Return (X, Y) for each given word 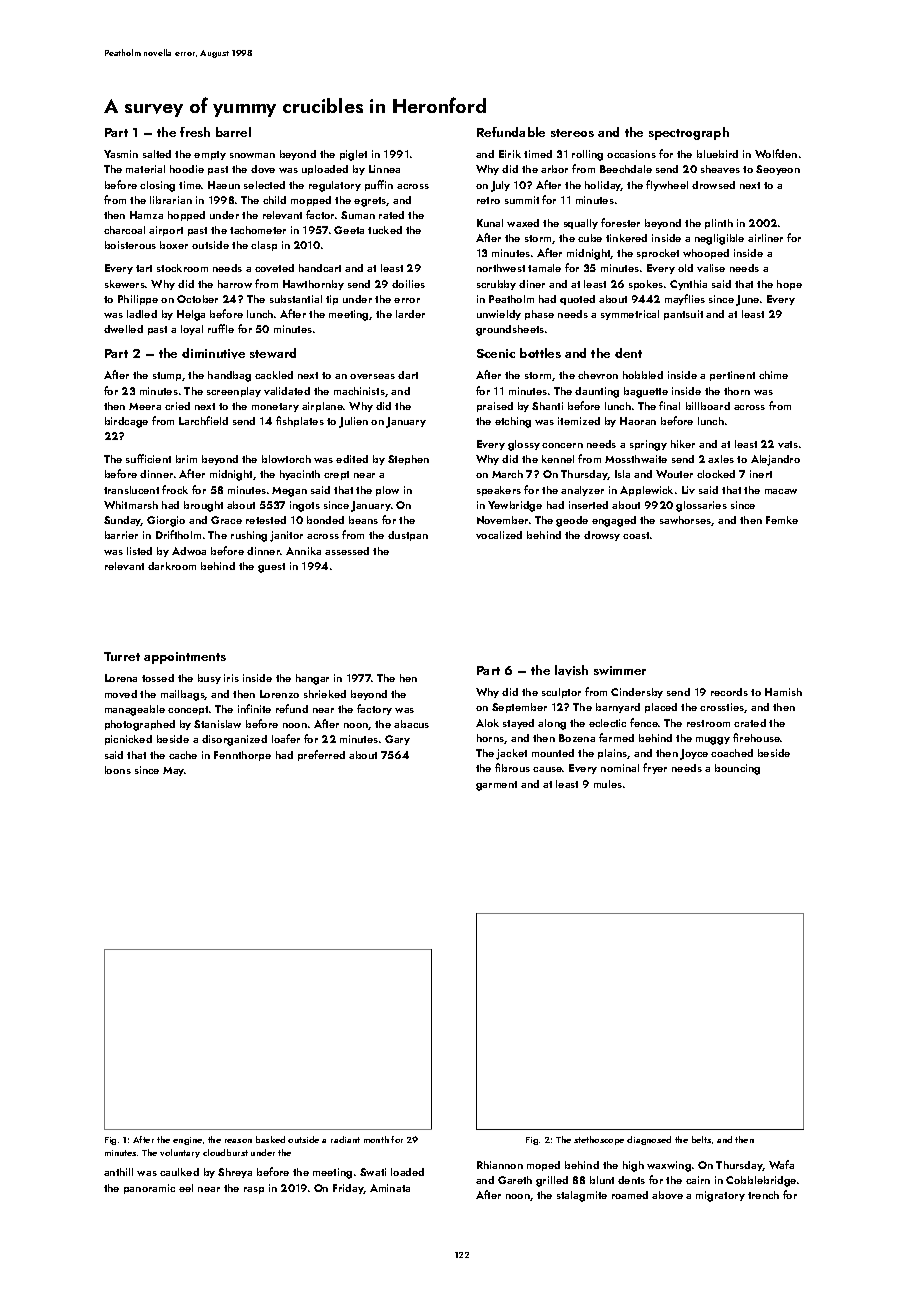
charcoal (124, 230)
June (747, 300)
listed (139, 551)
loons (118, 770)
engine (187, 1141)
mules (608, 784)
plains (612, 754)
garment (496, 786)
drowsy (602, 536)
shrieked (325, 694)
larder (410, 314)
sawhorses (686, 521)
